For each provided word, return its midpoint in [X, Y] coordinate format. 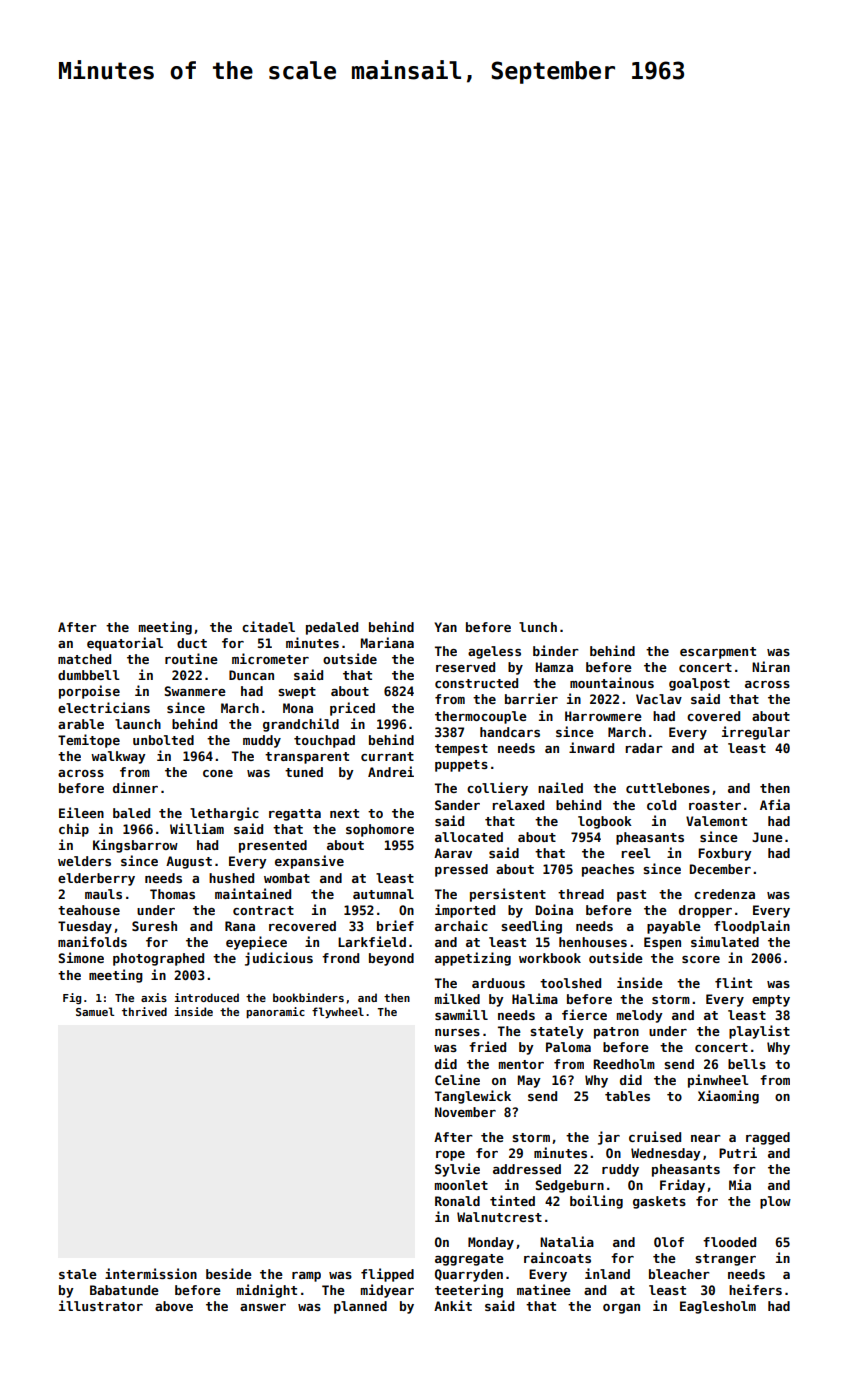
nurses [457, 1032]
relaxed [518, 805]
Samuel [95, 1011]
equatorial [125, 644]
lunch [538, 627]
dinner [135, 787]
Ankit [453, 1305]
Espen [662, 943]
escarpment [718, 653]
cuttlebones [668, 788]
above [174, 1306]
